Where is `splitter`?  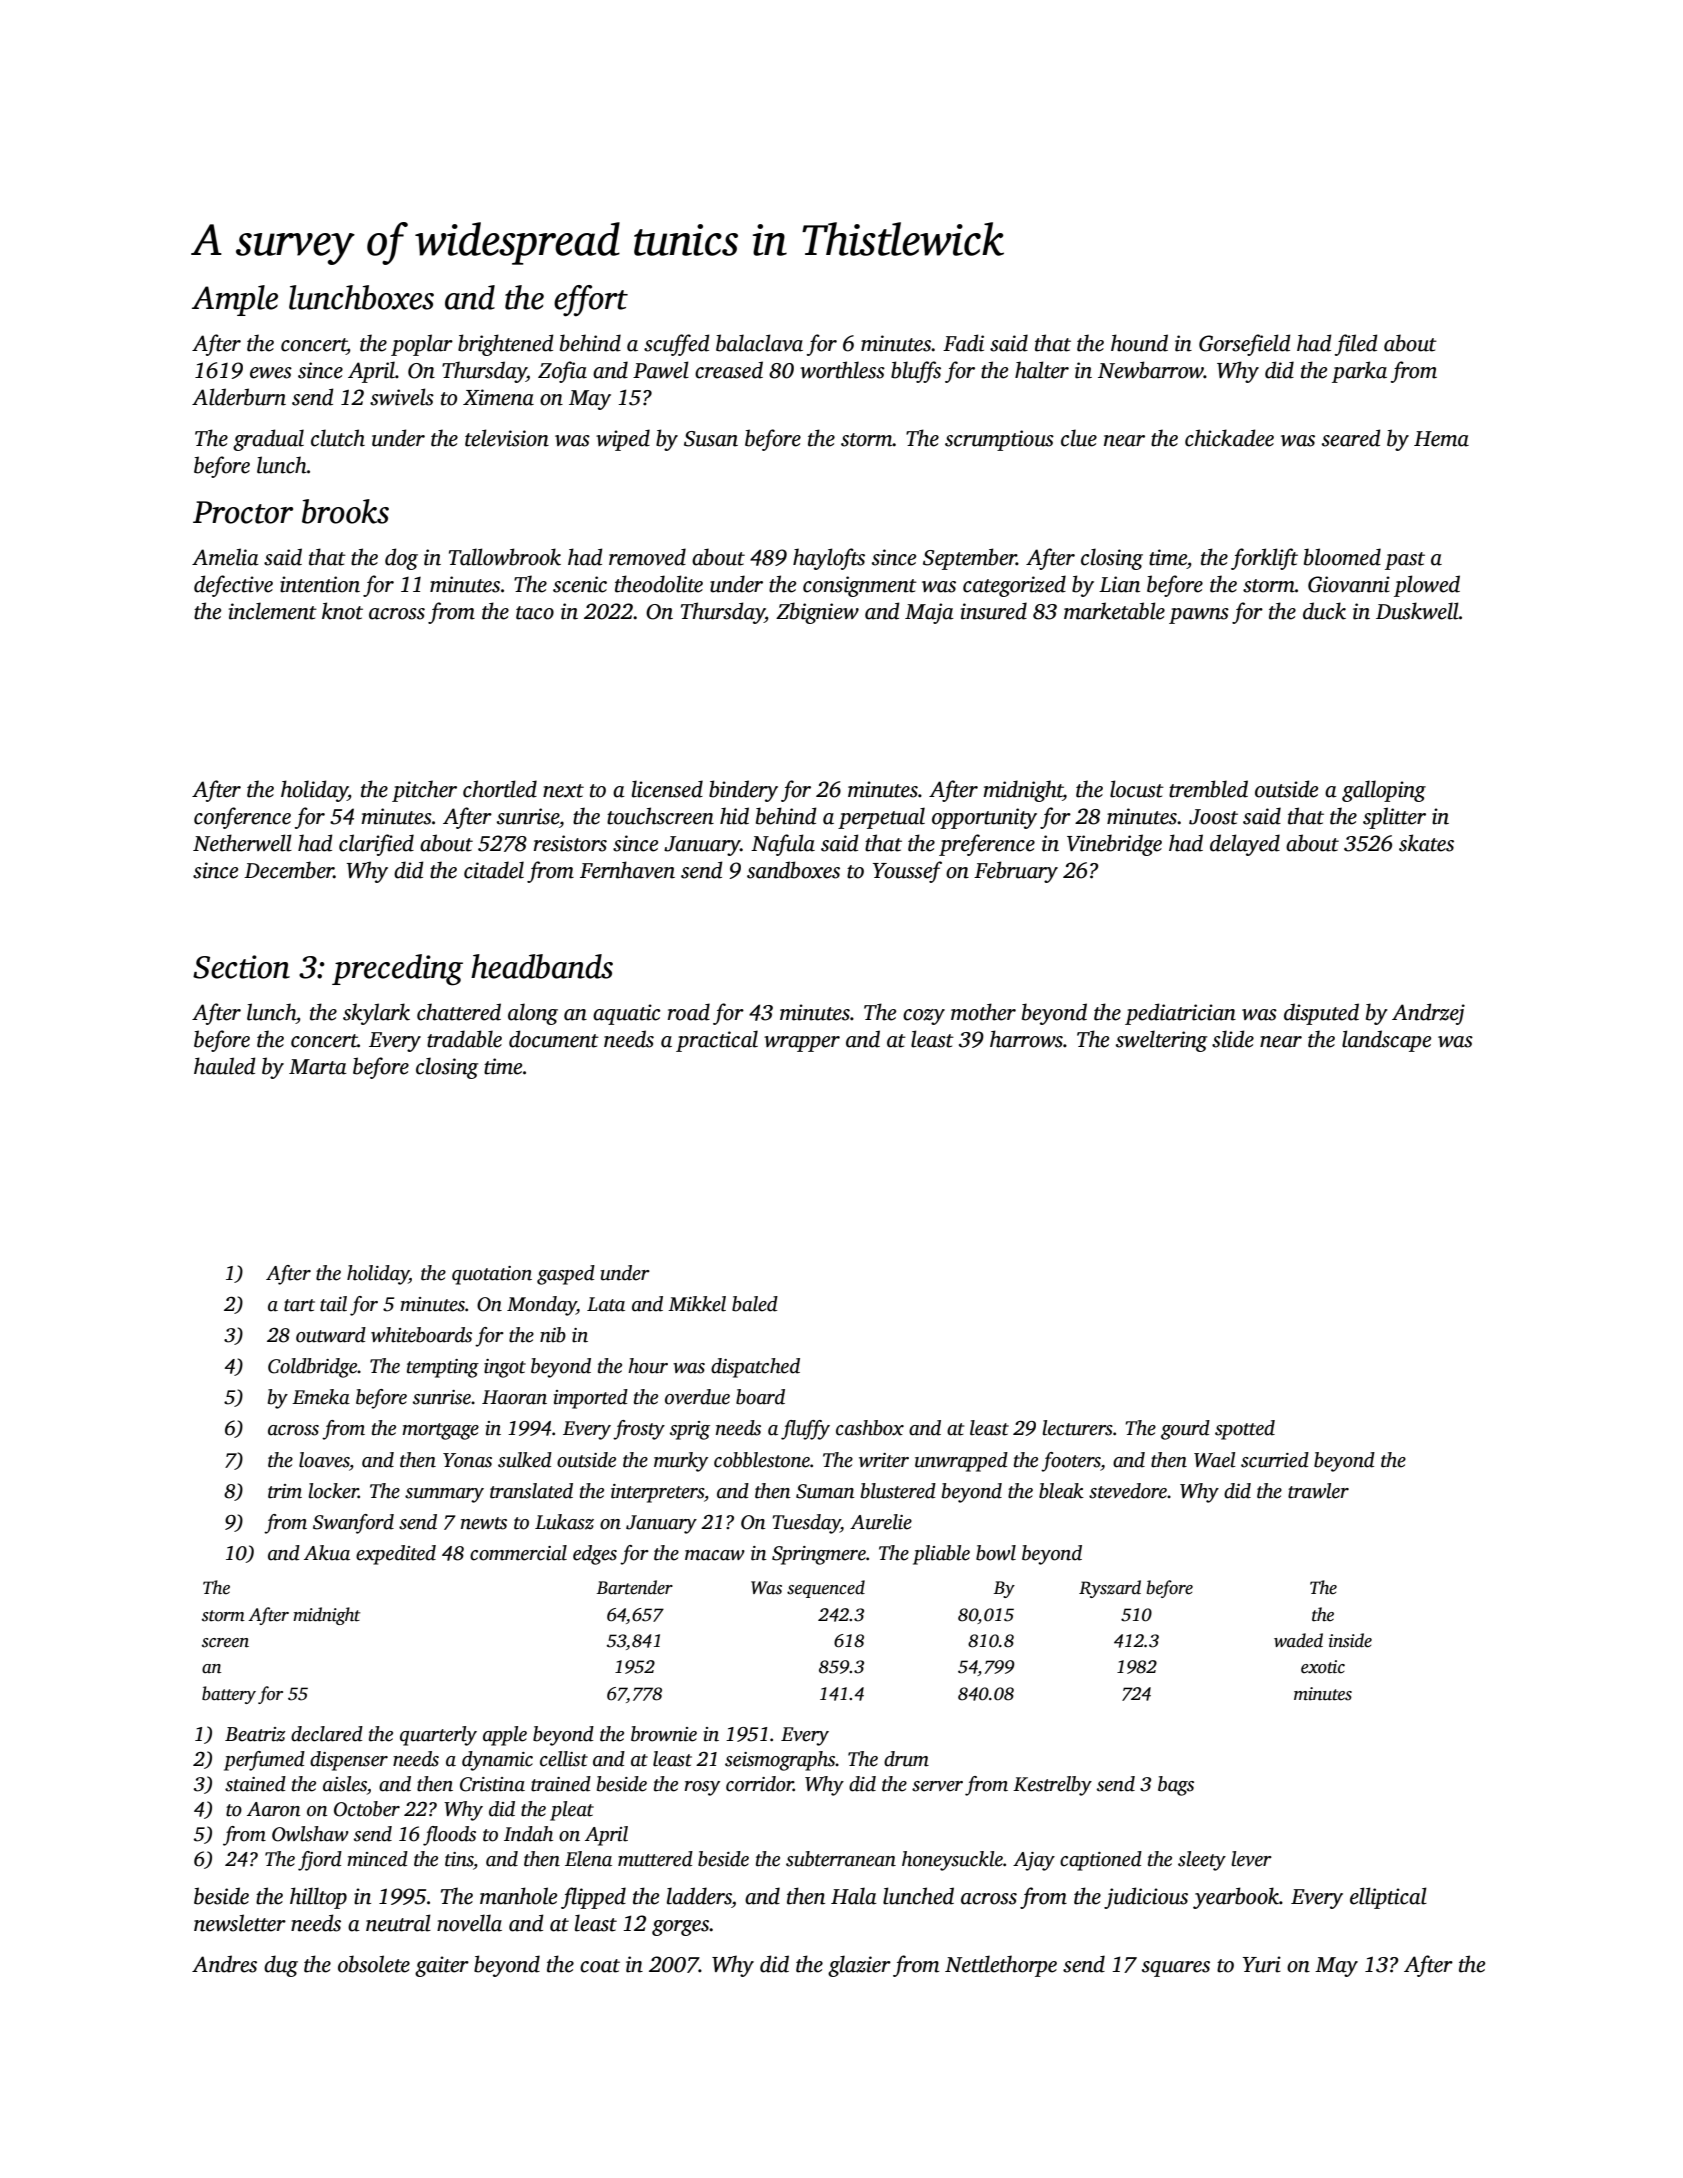
splitter is located at coordinates (1394, 818).
